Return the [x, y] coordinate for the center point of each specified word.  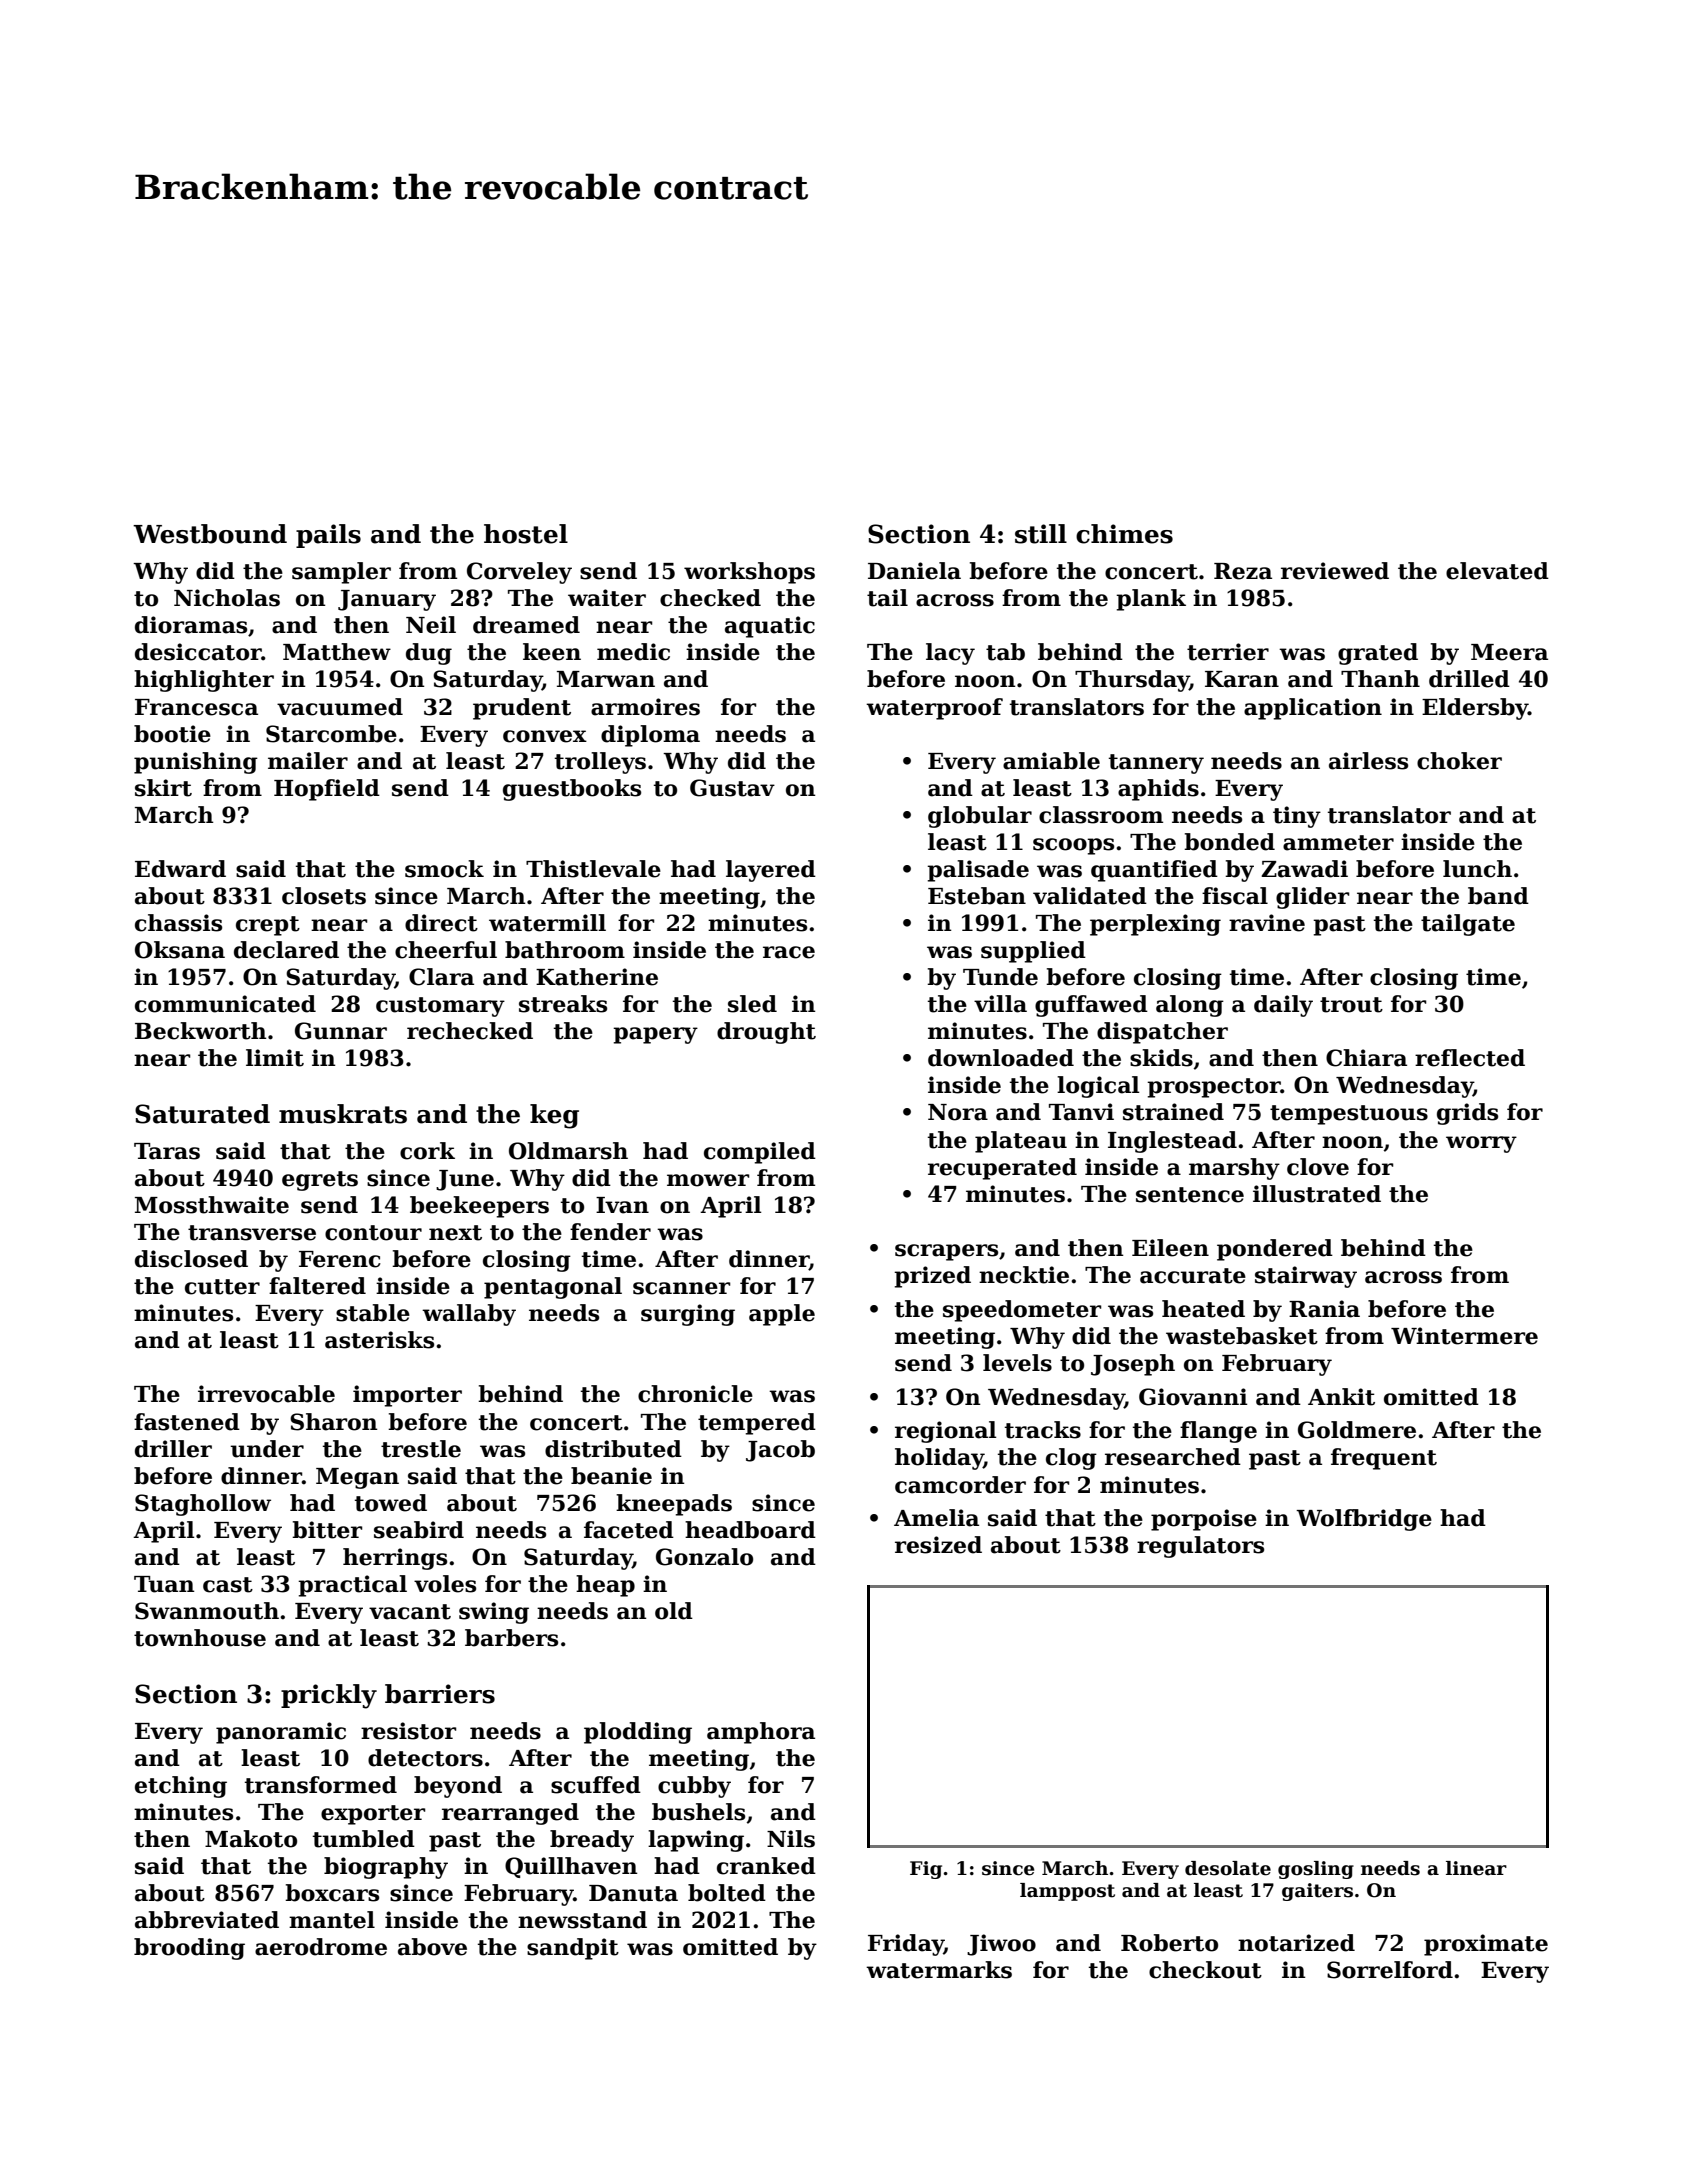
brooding [189, 1949]
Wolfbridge [1364, 1520]
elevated [1497, 571]
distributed [613, 1449]
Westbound [210, 534]
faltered [317, 1286]
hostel [526, 534]
